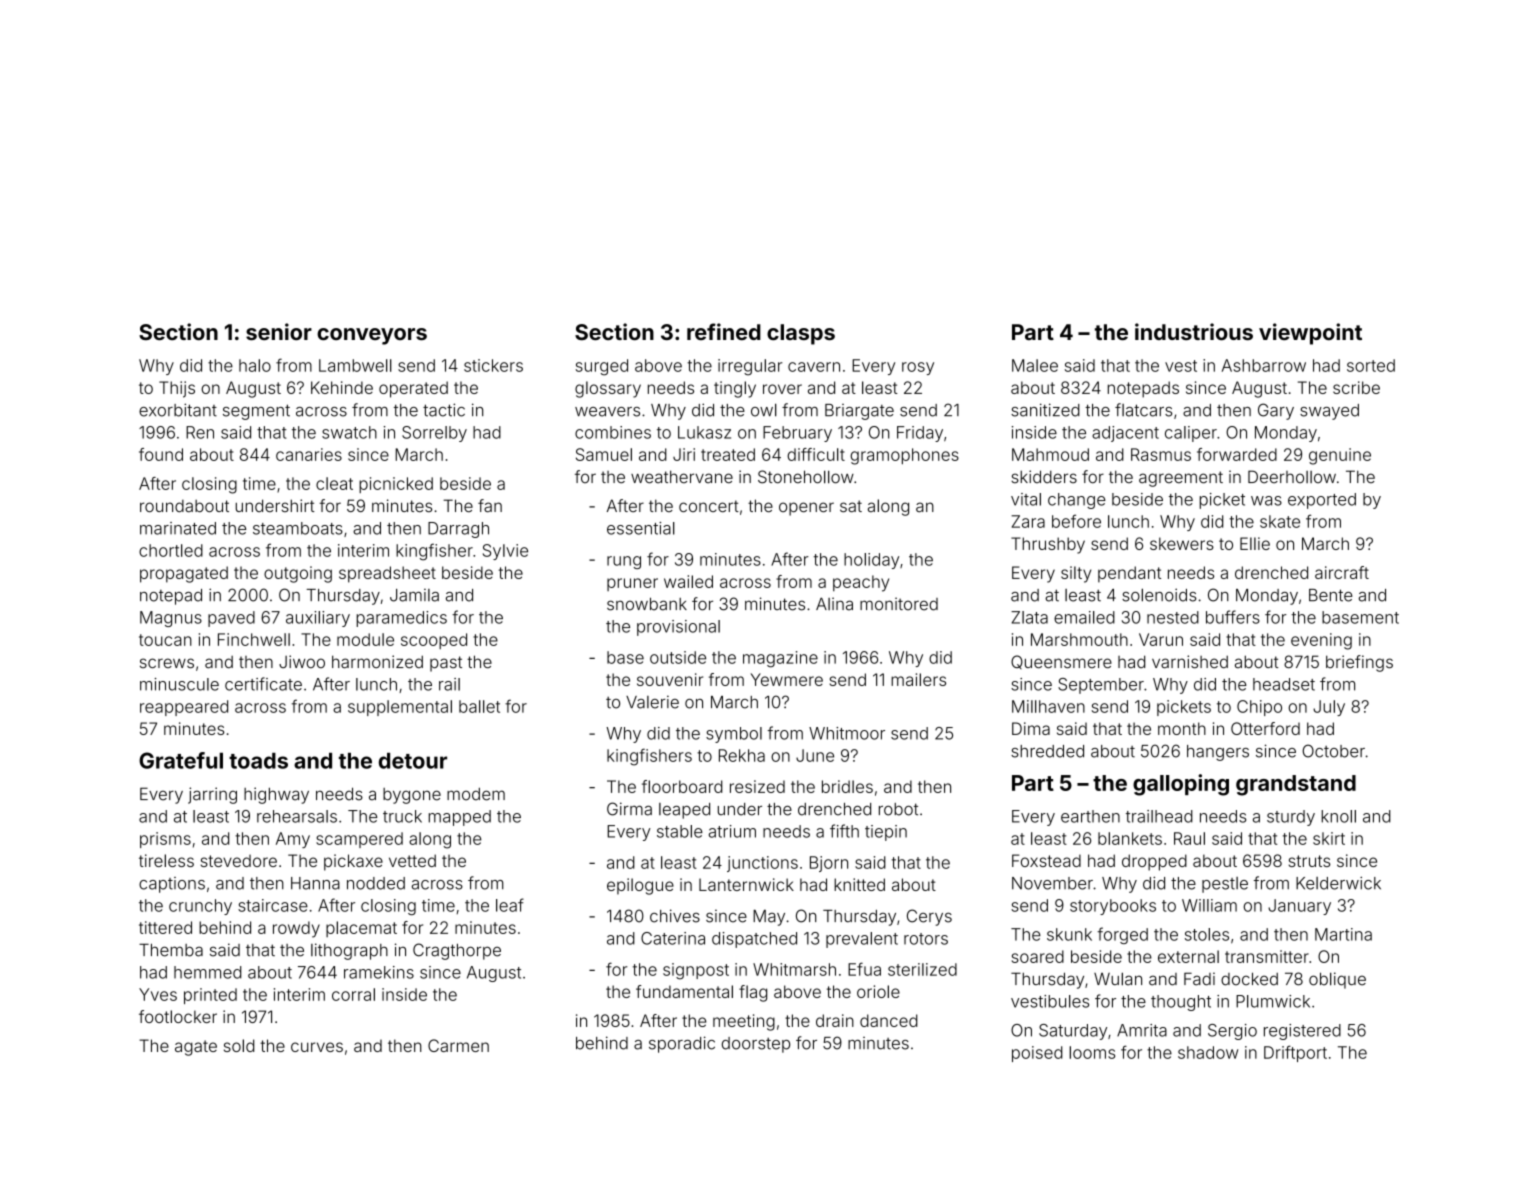  Describe the element at coordinates (1359, 663) in the screenshot. I see `briefings` at that location.
